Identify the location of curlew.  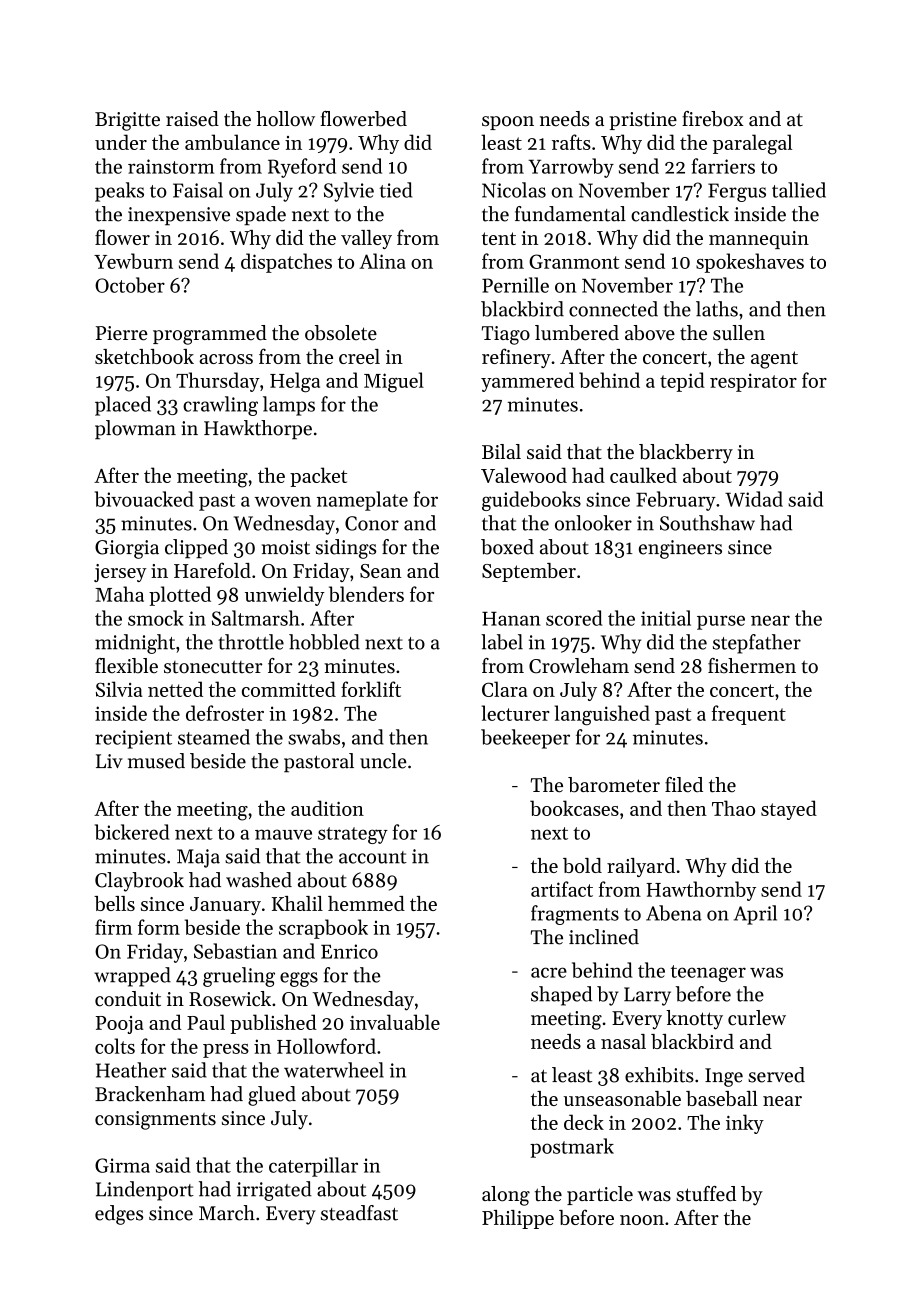
(757, 1018).
